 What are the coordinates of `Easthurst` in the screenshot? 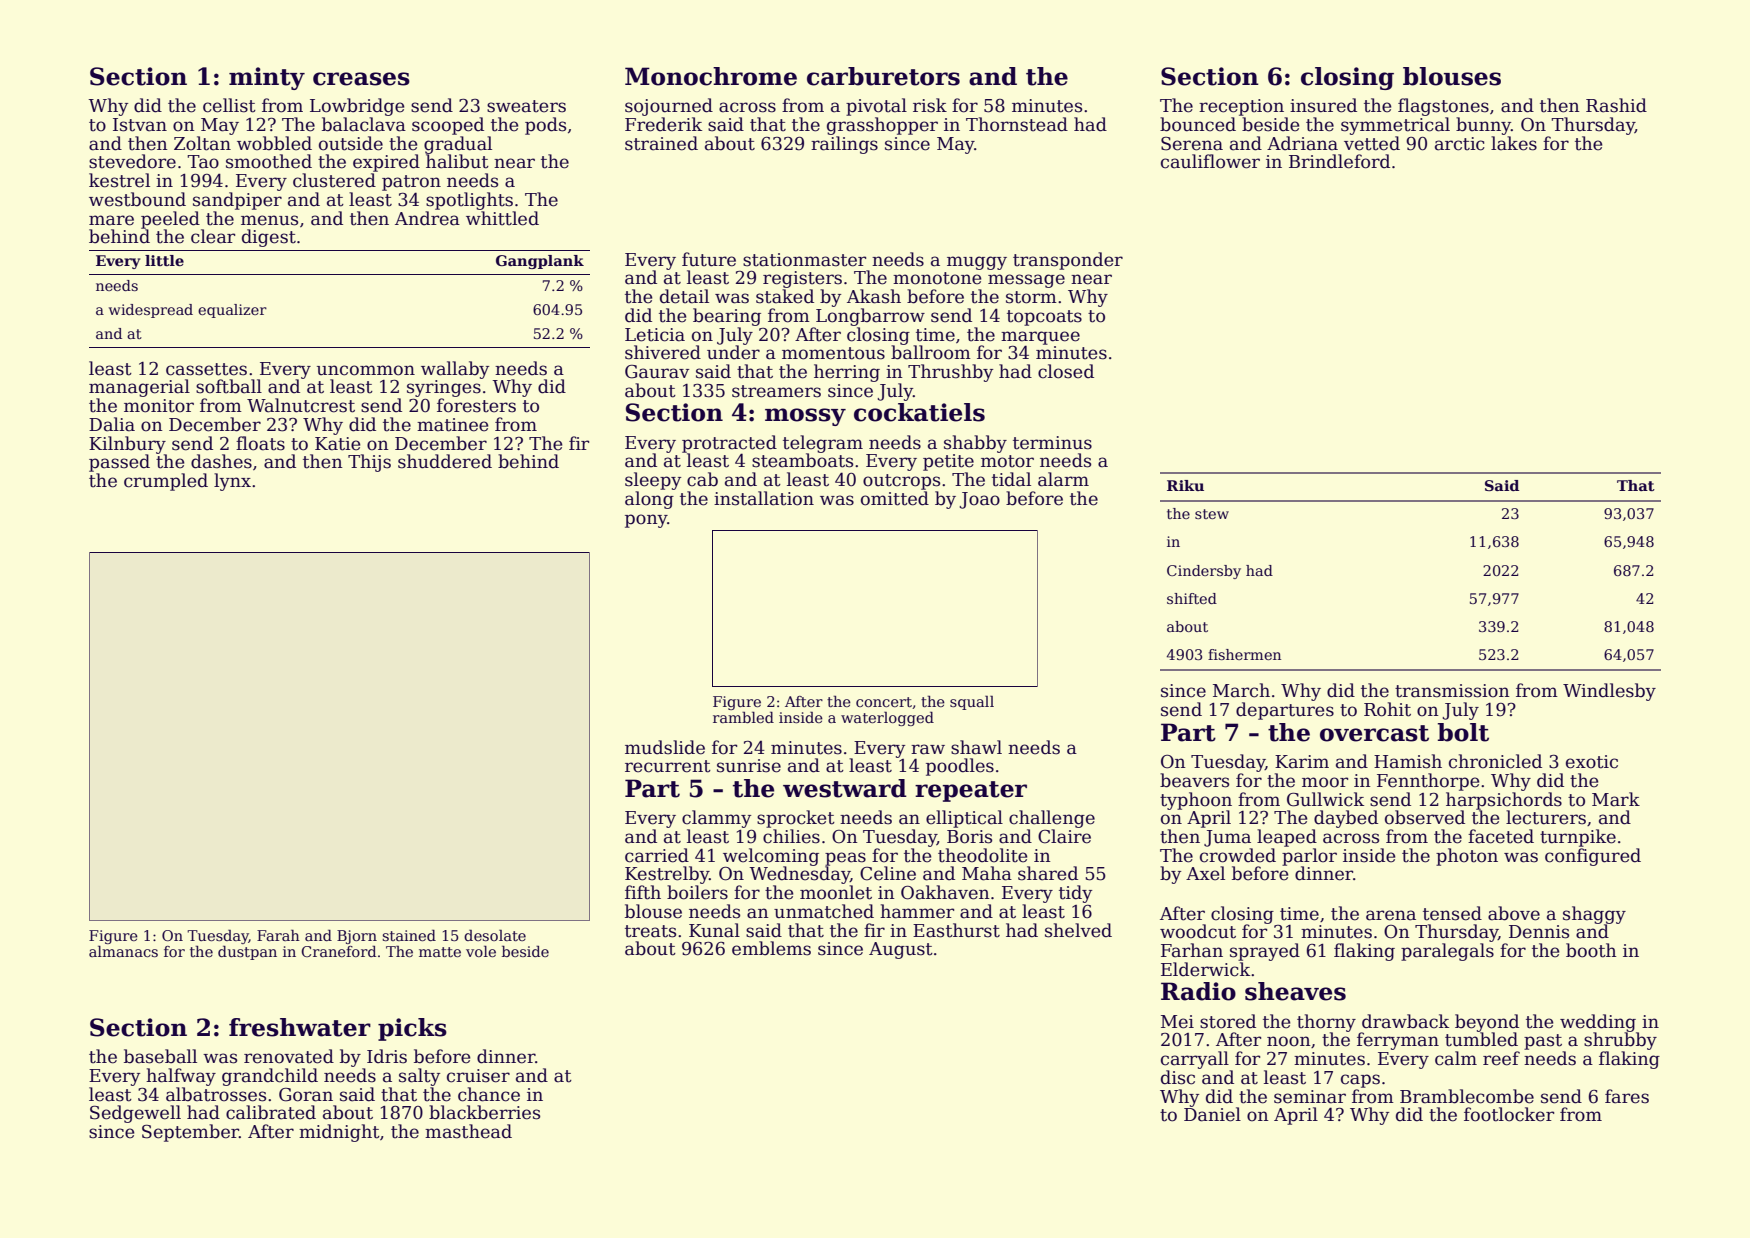 It's located at (956, 930).
